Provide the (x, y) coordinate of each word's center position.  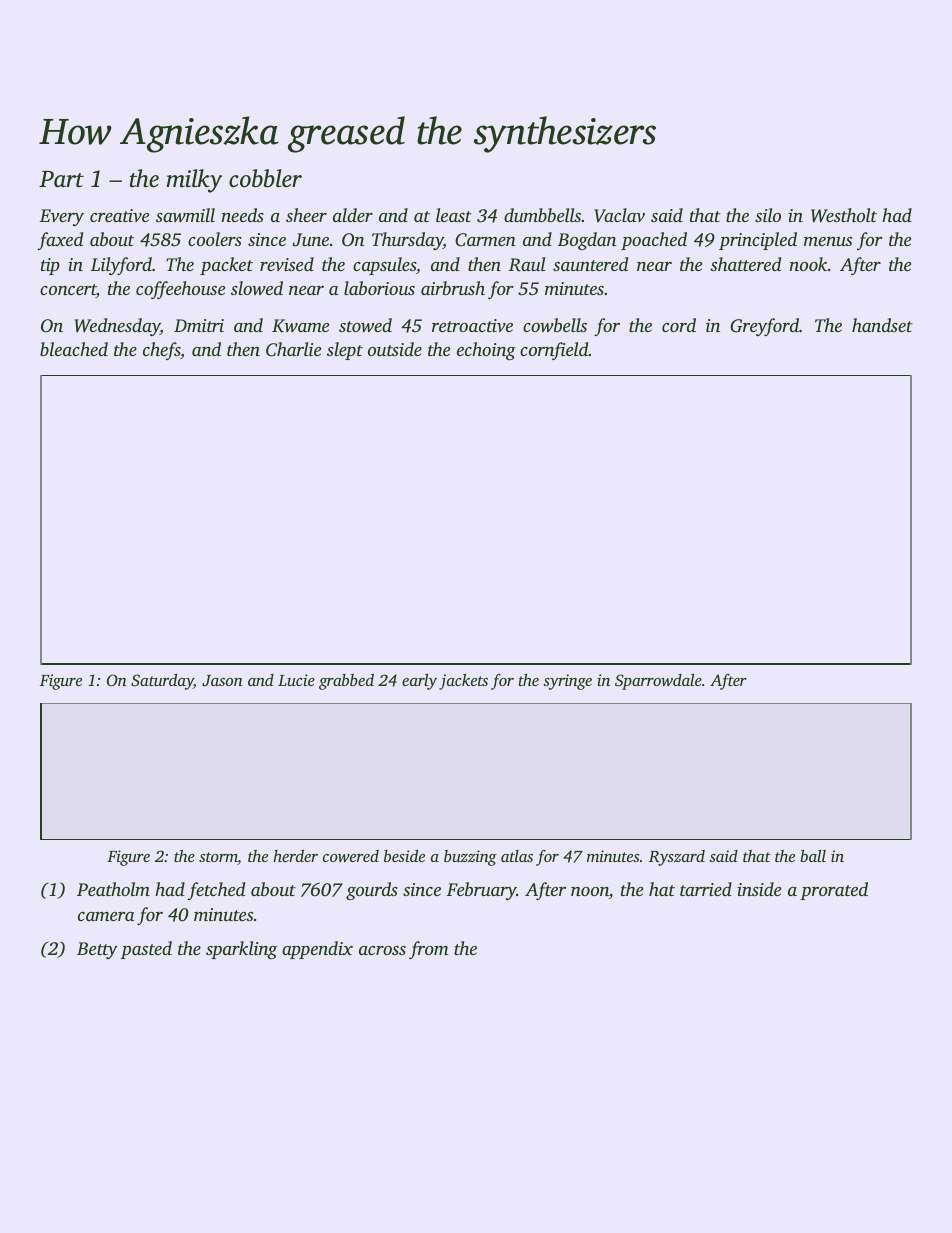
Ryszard (677, 858)
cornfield (554, 351)
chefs (161, 351)
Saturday (162, 682)
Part (61, 179)
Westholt (844, 215)
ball (813, 856)
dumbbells (542, 215)
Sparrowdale (658, 682)
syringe (567, 682)
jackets (463, 682)
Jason (222, 681)
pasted (146, 950)
